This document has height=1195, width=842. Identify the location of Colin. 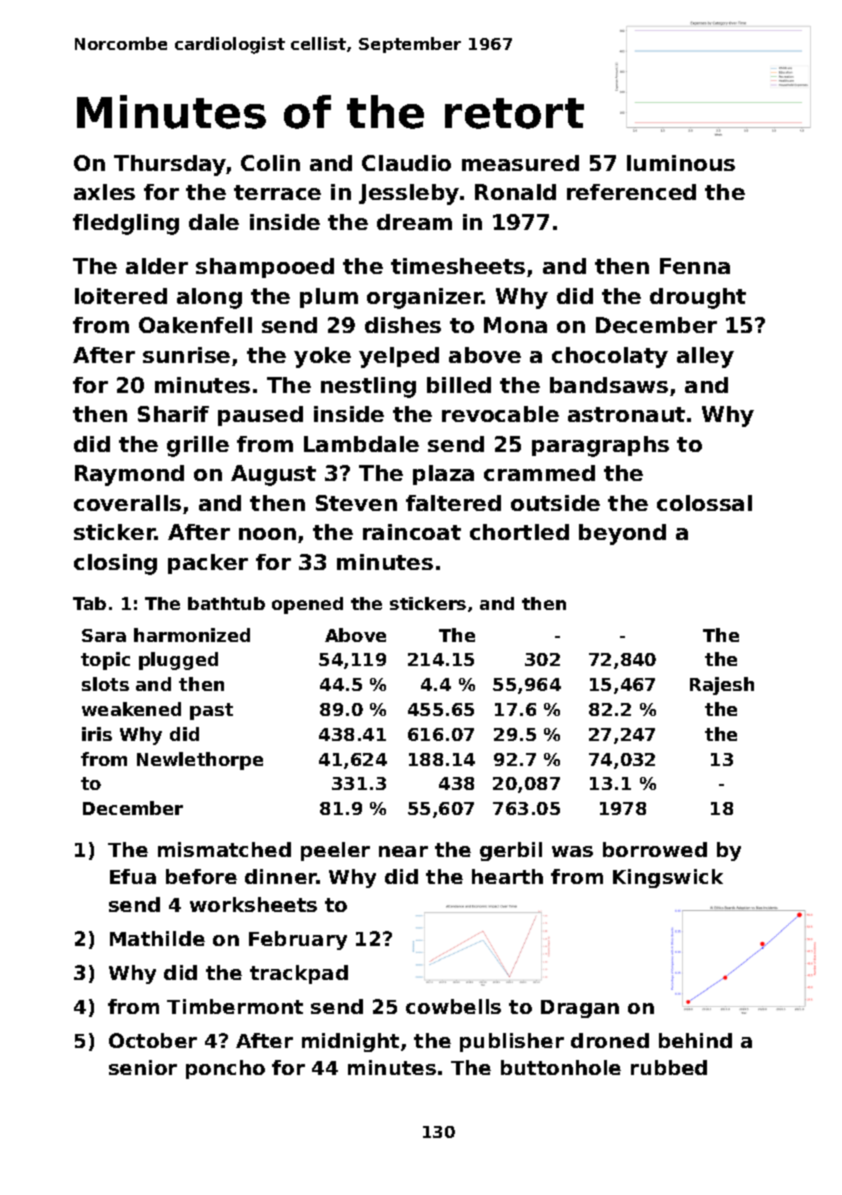
(270, 163).
